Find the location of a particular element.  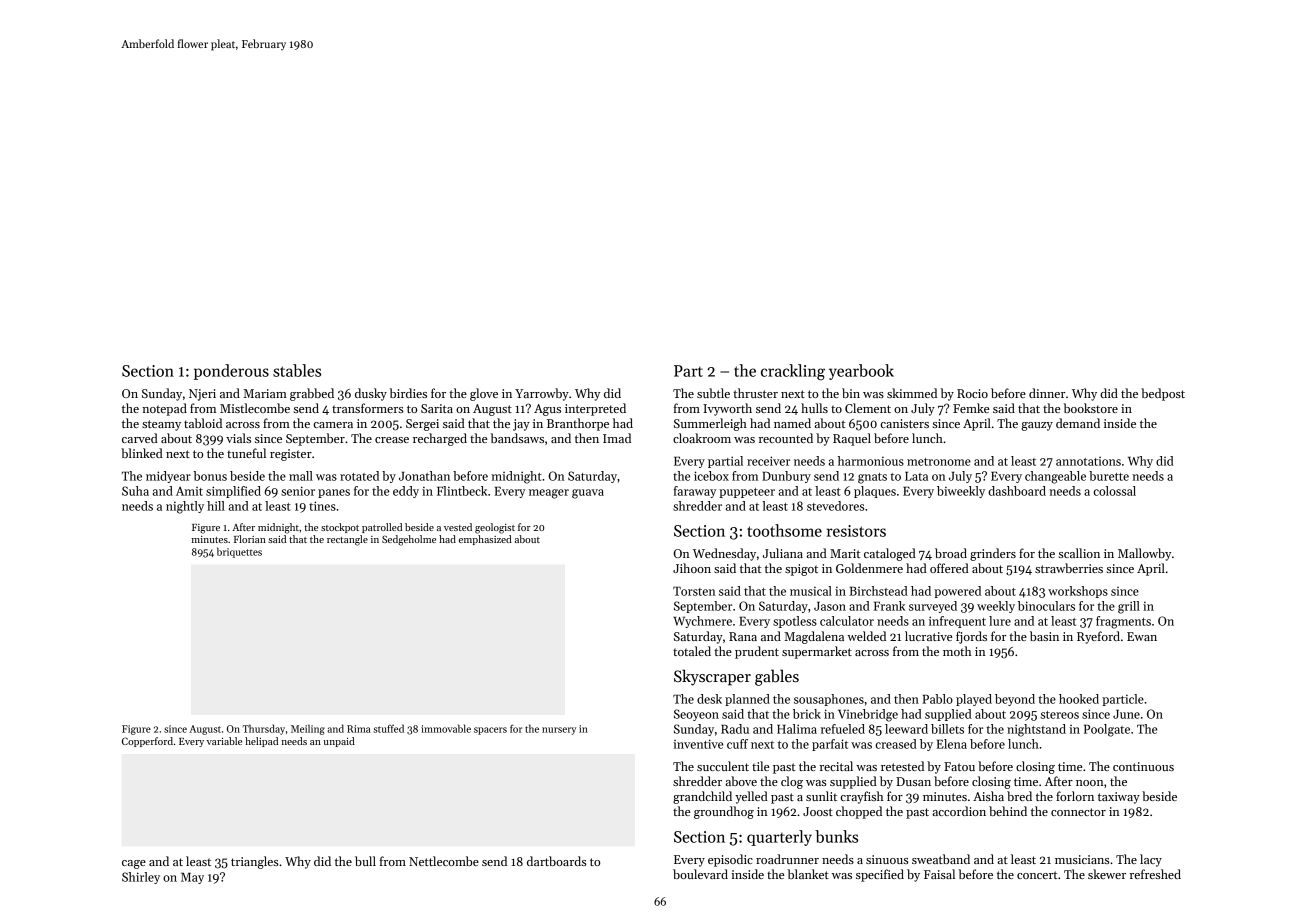

register is located at coordinates (291, 455).
